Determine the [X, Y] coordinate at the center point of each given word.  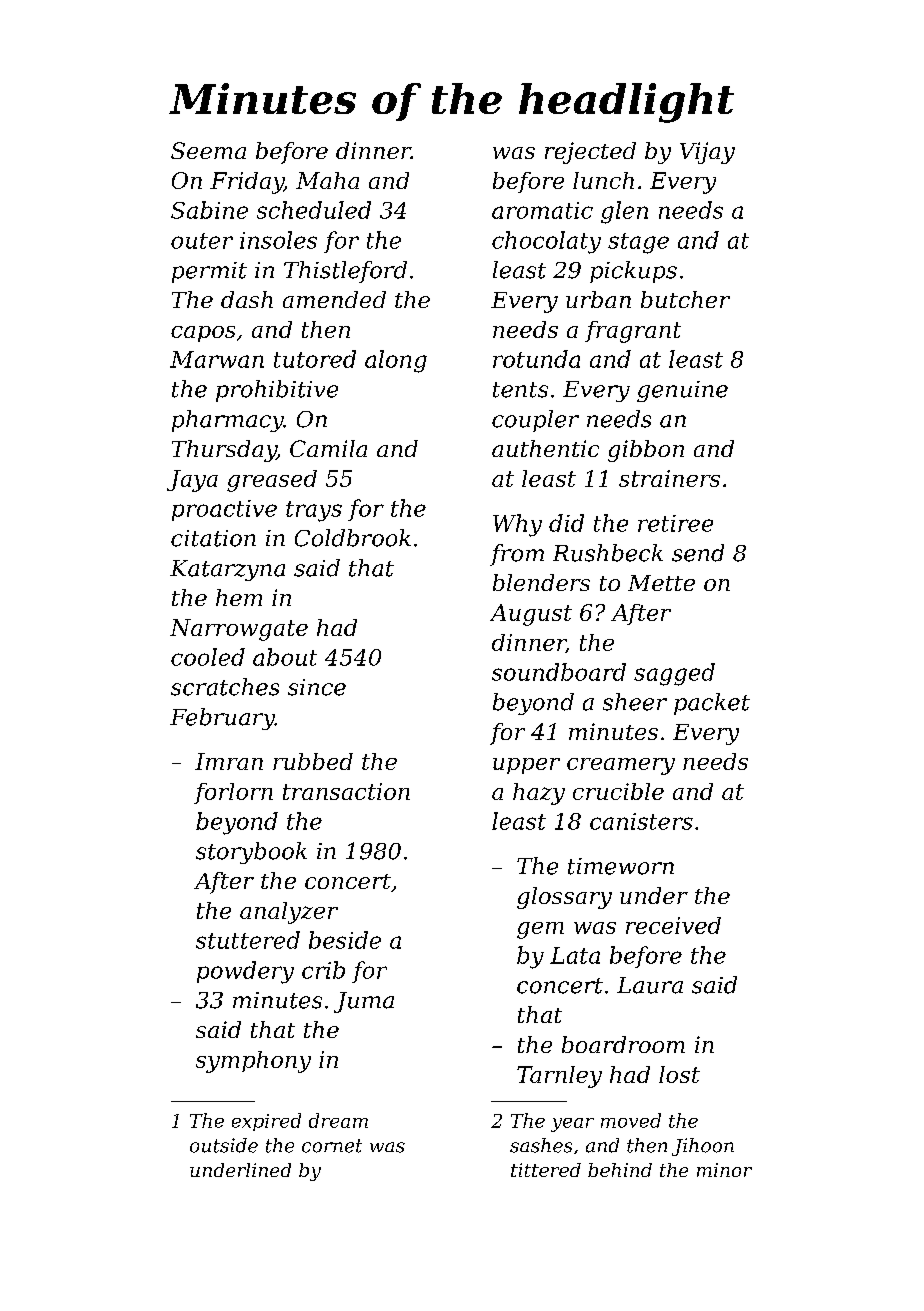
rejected [590, 153]
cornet [332, 1146]
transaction [346, 791]
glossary [564, 898]
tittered [546, 1170]
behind [620, 1170]
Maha [327, 180]
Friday [247, 183]
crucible [618, 791]
